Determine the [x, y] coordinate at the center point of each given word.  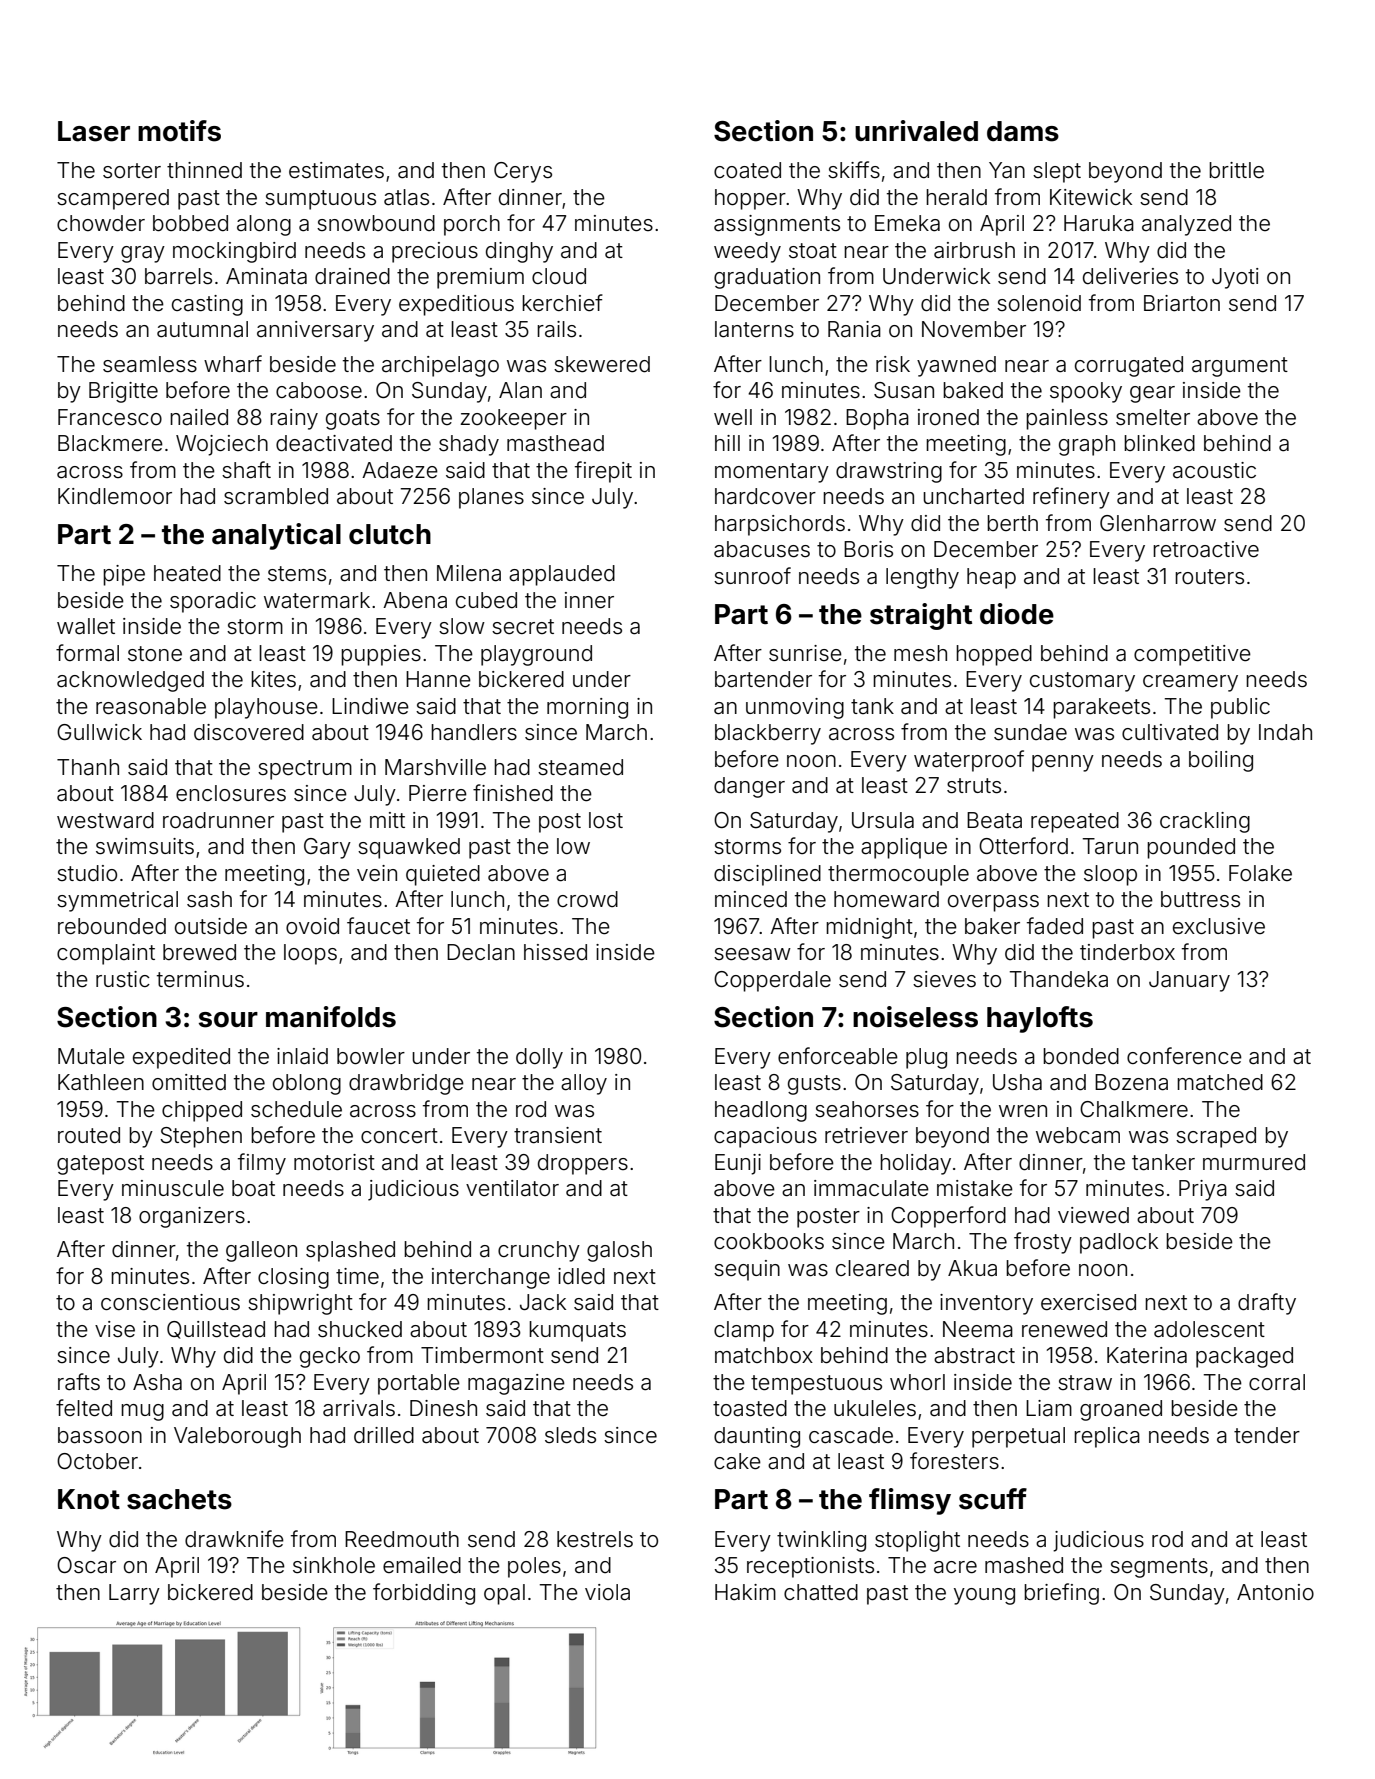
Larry [134, 1594]
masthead [555, 443]
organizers [192, 1217]
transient [558, 1135]
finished [513, 793]
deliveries [1130, 276]
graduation [767, 278]
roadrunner [218, 820]
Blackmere [110, 443]
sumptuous [320, 200]
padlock [1119, 1243]
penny [1063, 763]
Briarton [1182, 303]
